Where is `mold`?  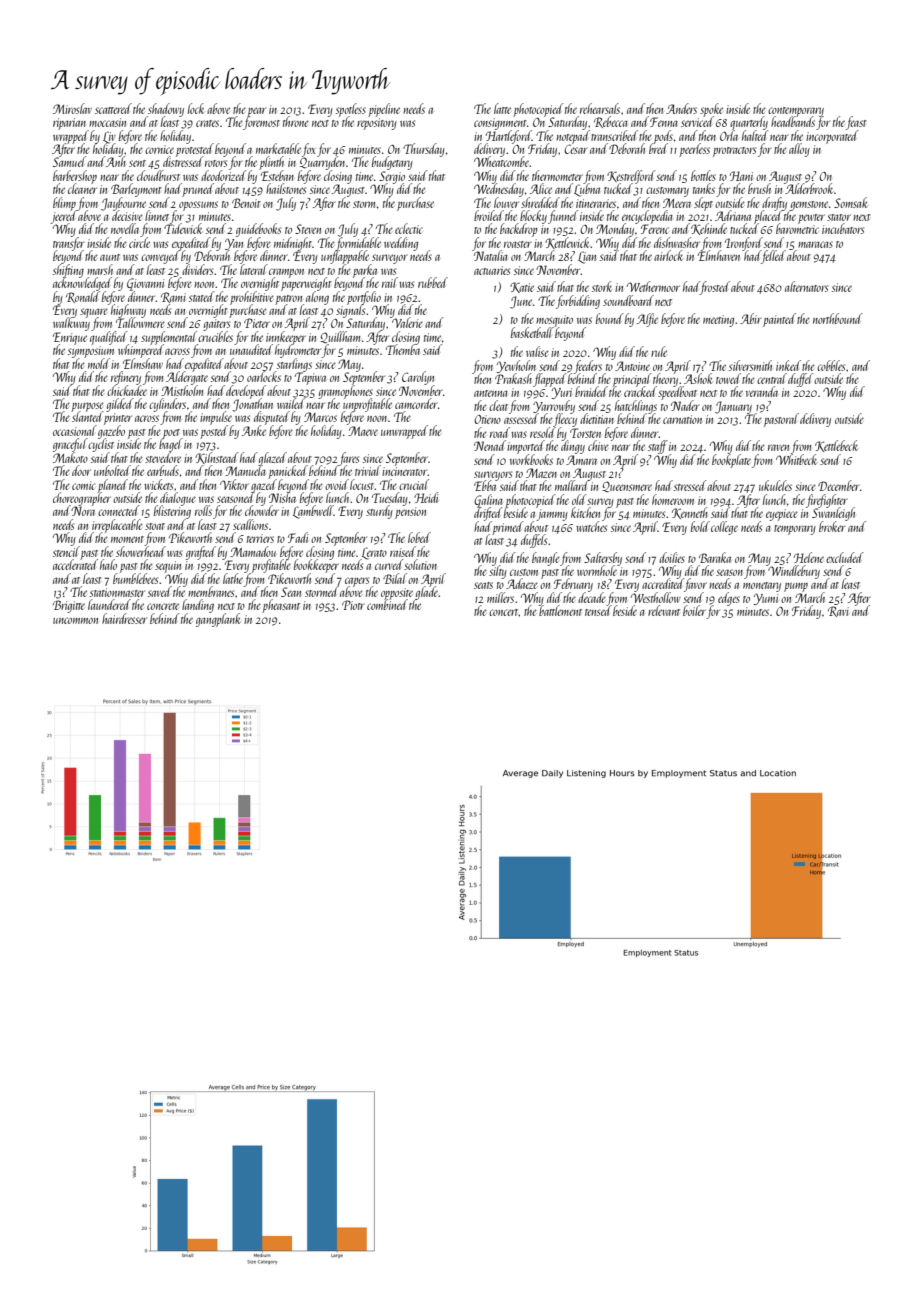 mold is located at coordinates (99, 363).
